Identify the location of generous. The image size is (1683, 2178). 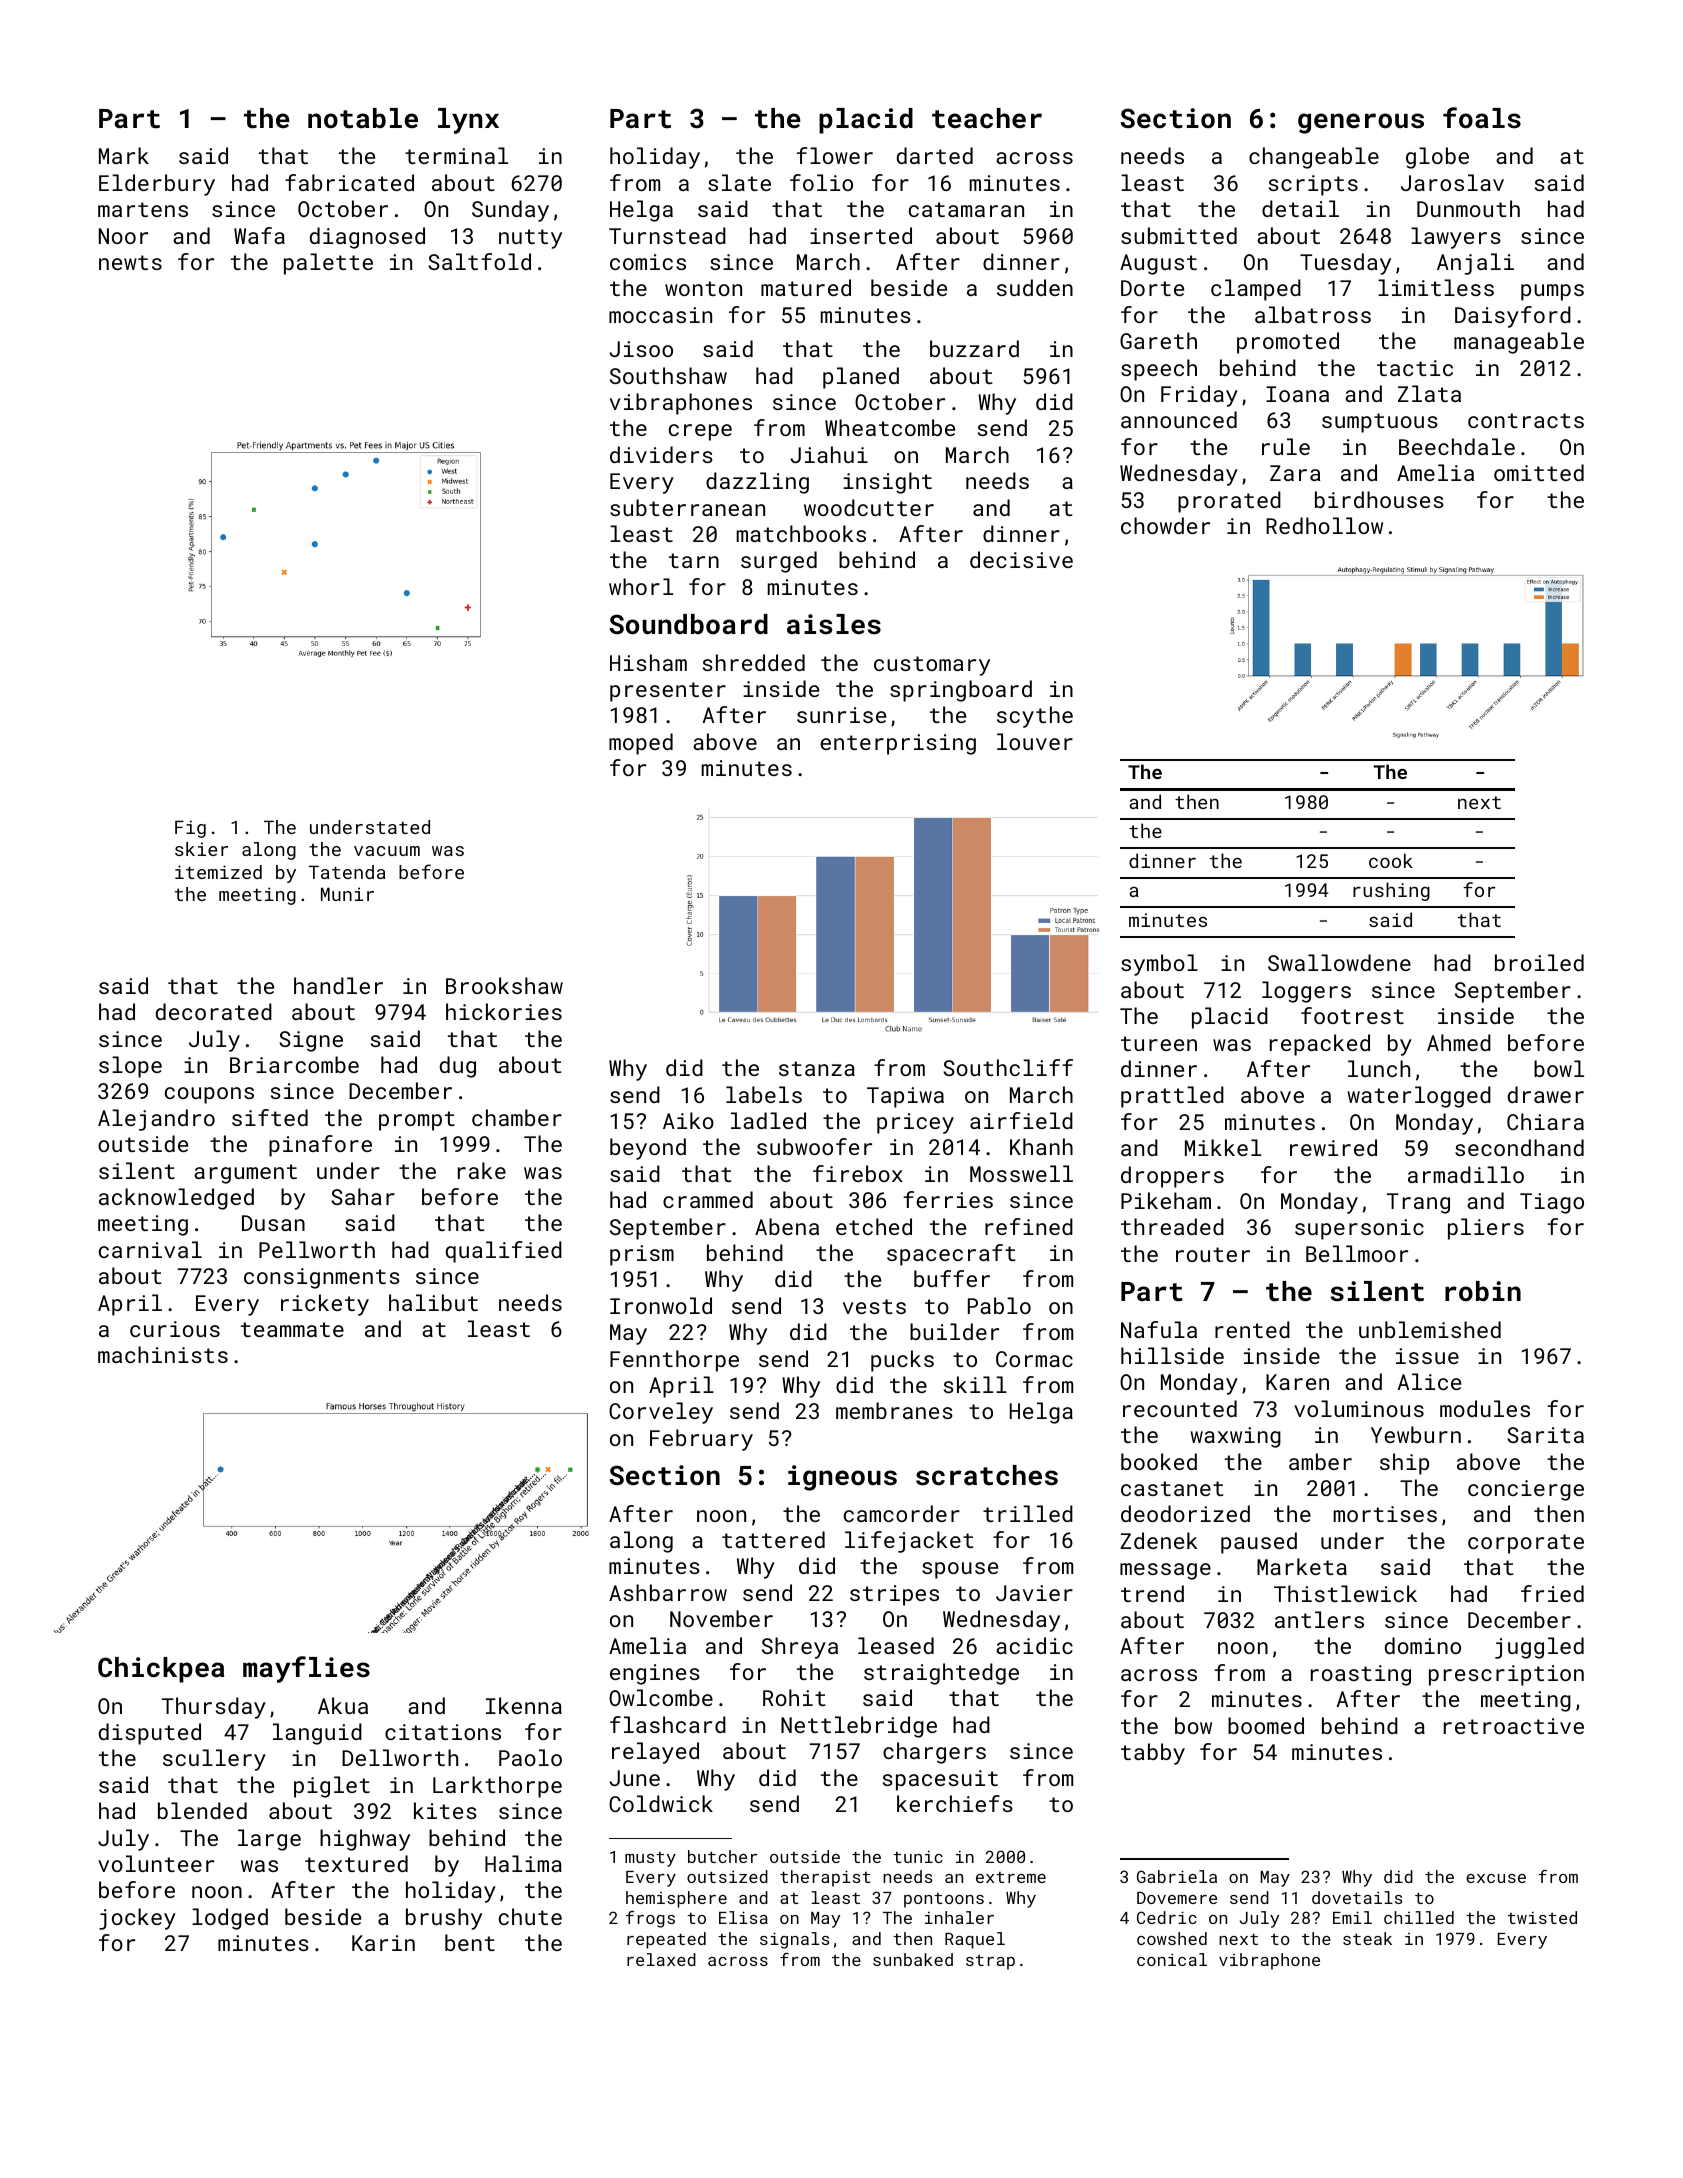
(1361, 123).
